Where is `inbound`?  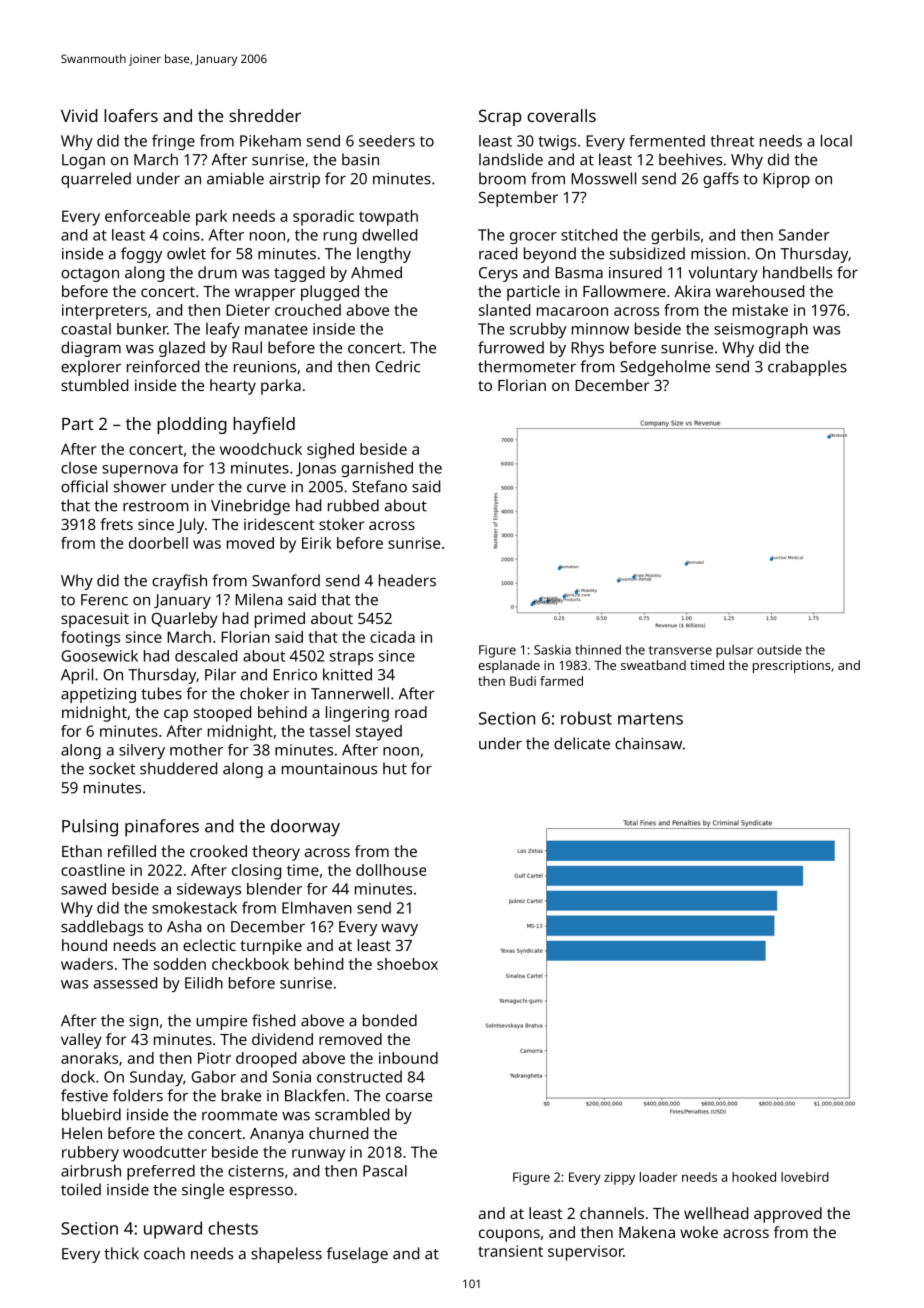
inbound is located at coordinates (408, 1058).
